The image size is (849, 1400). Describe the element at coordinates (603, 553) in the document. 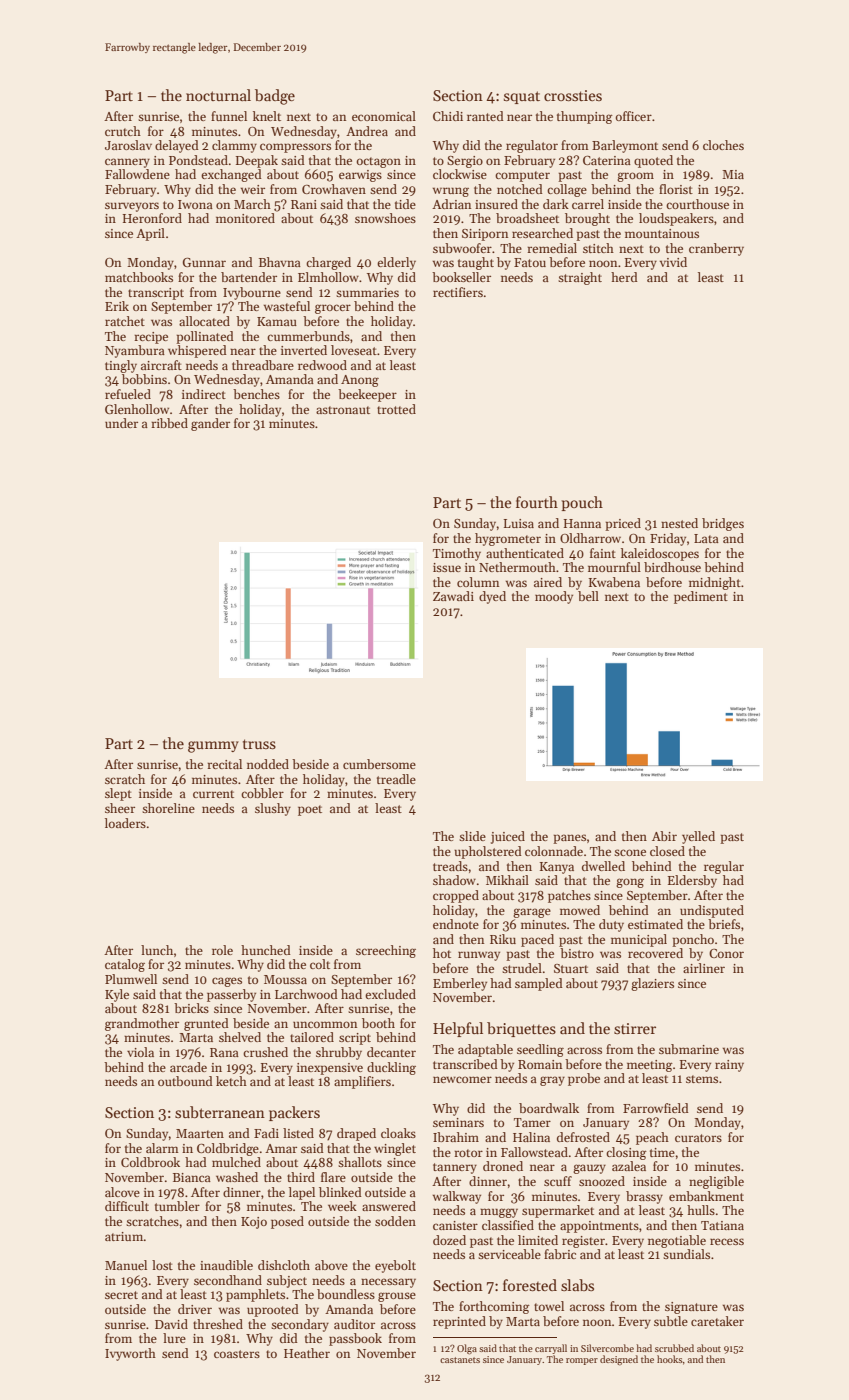

I see `faint` at that location.
